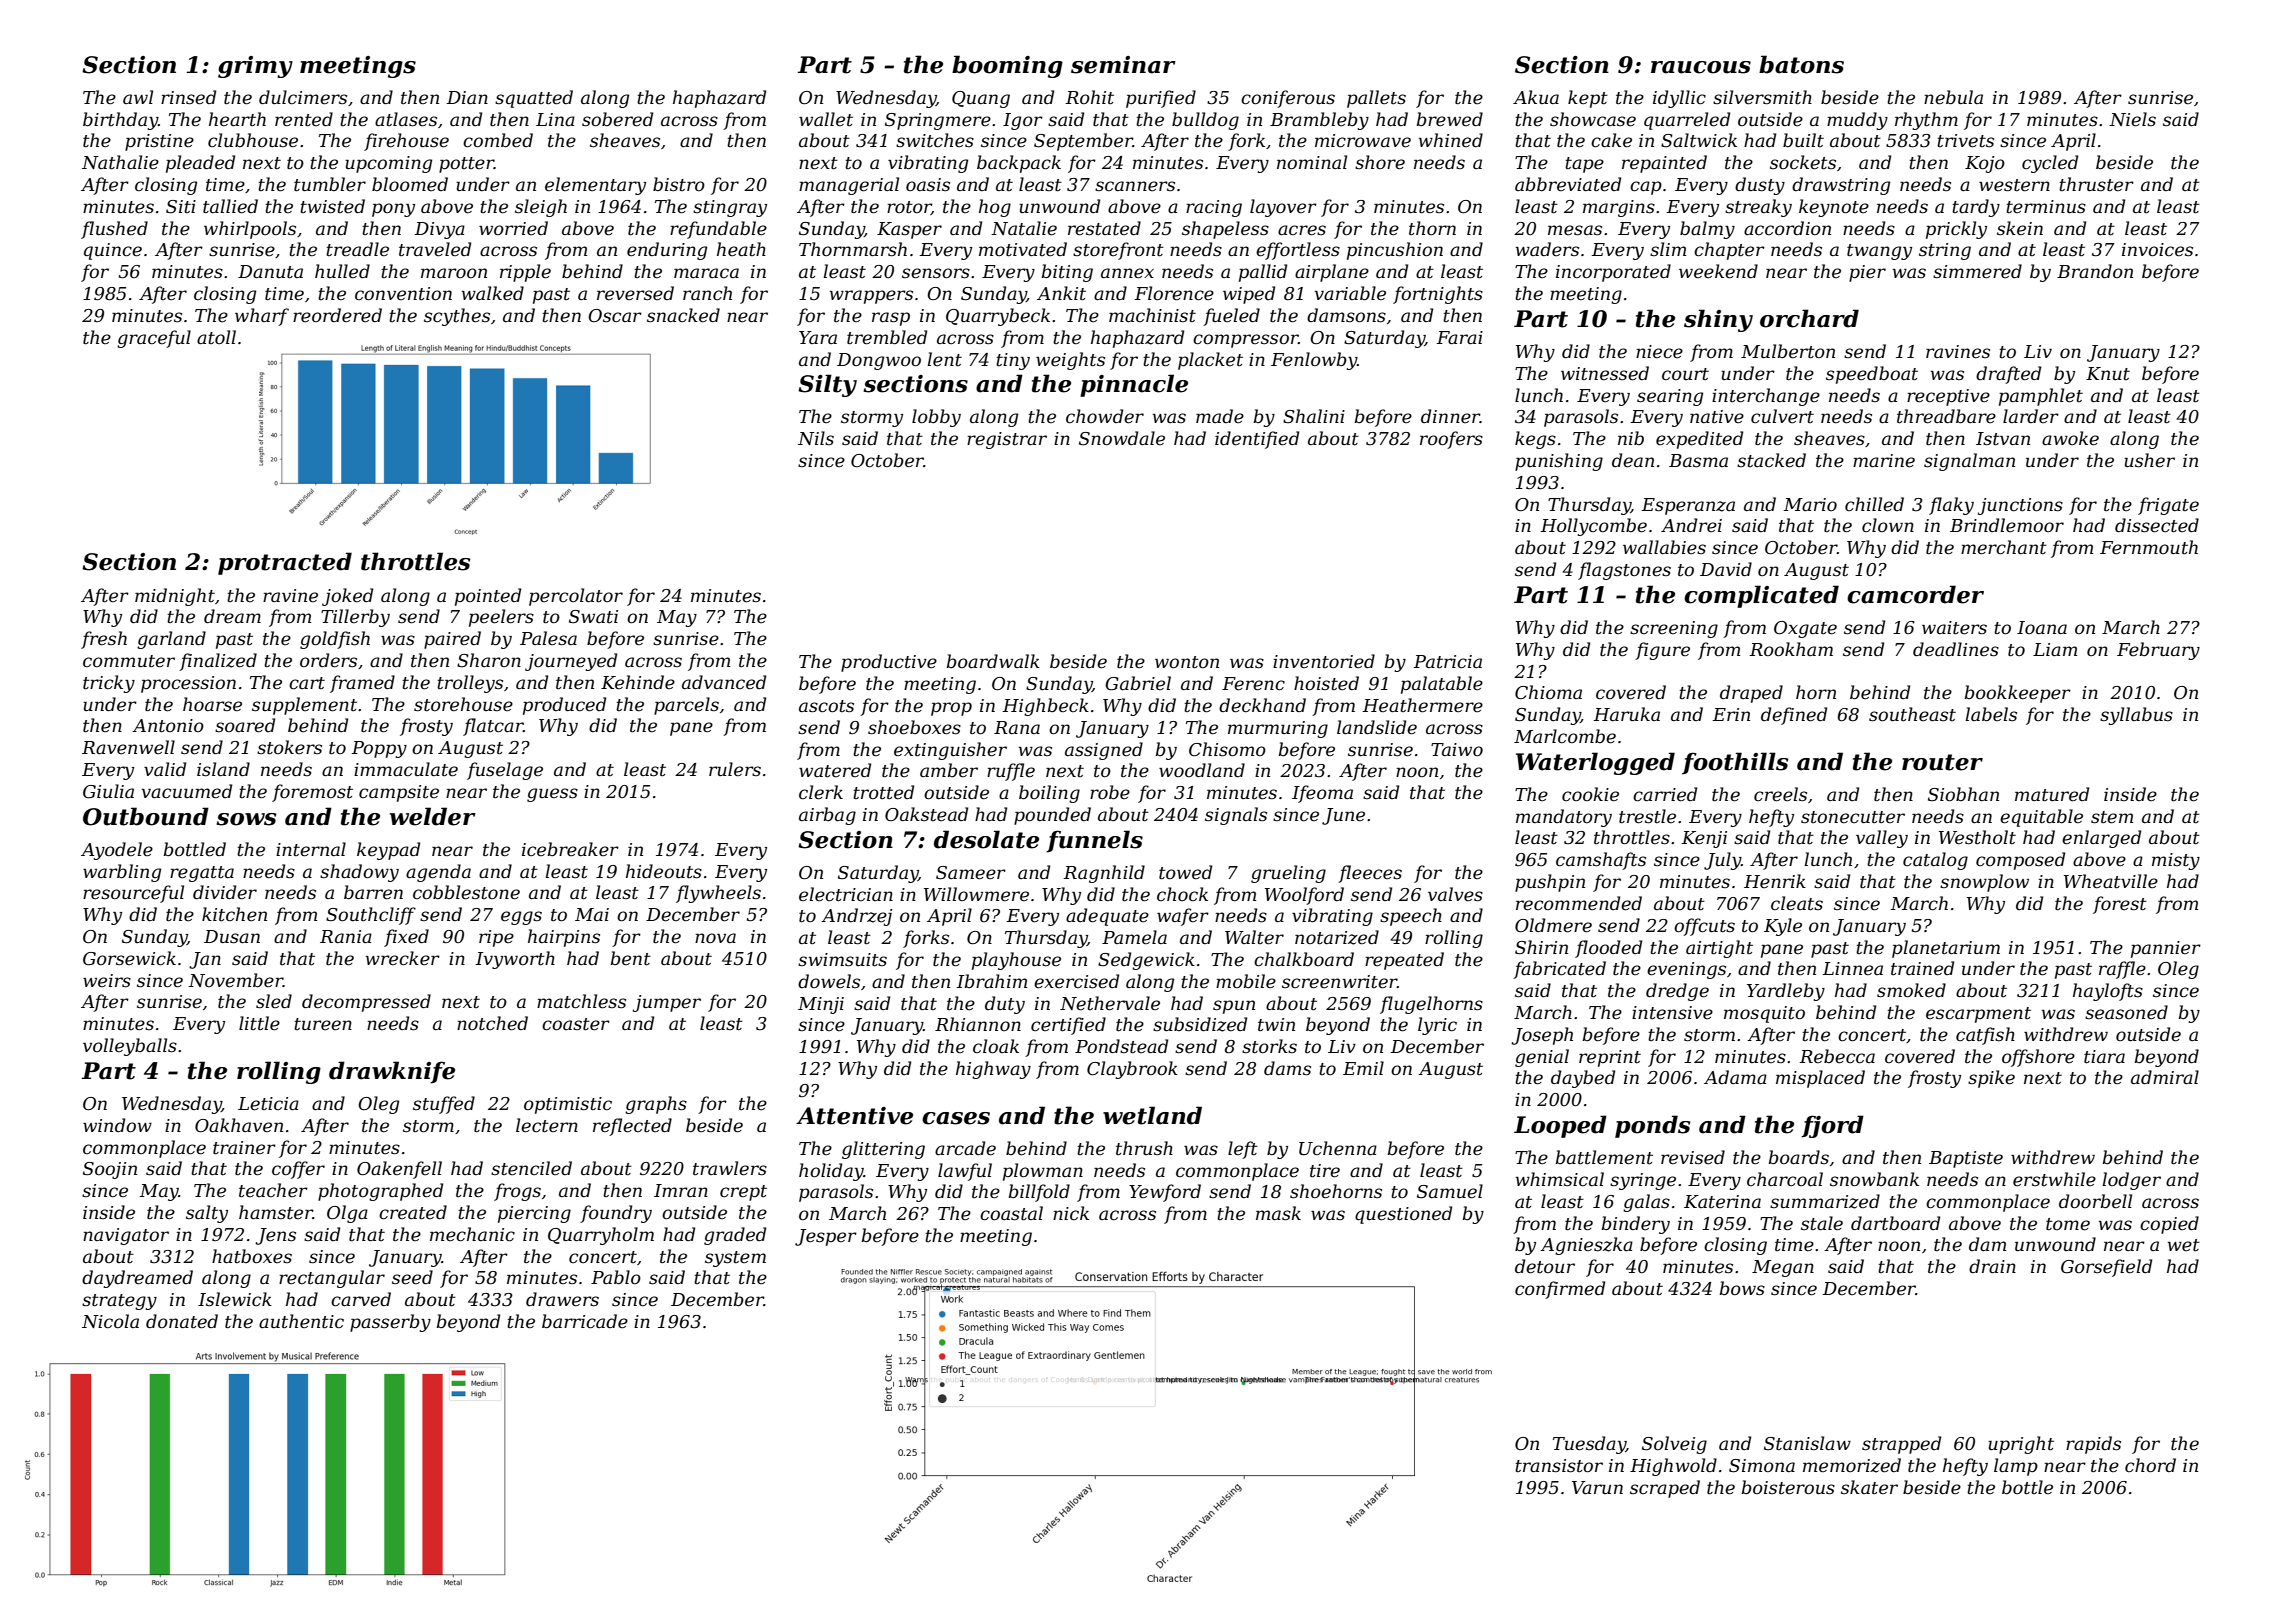 The width and height of the document is (2282, 1614). Describe the element at coordinates (467, 97) in the document. I see `Dian` at that location.
